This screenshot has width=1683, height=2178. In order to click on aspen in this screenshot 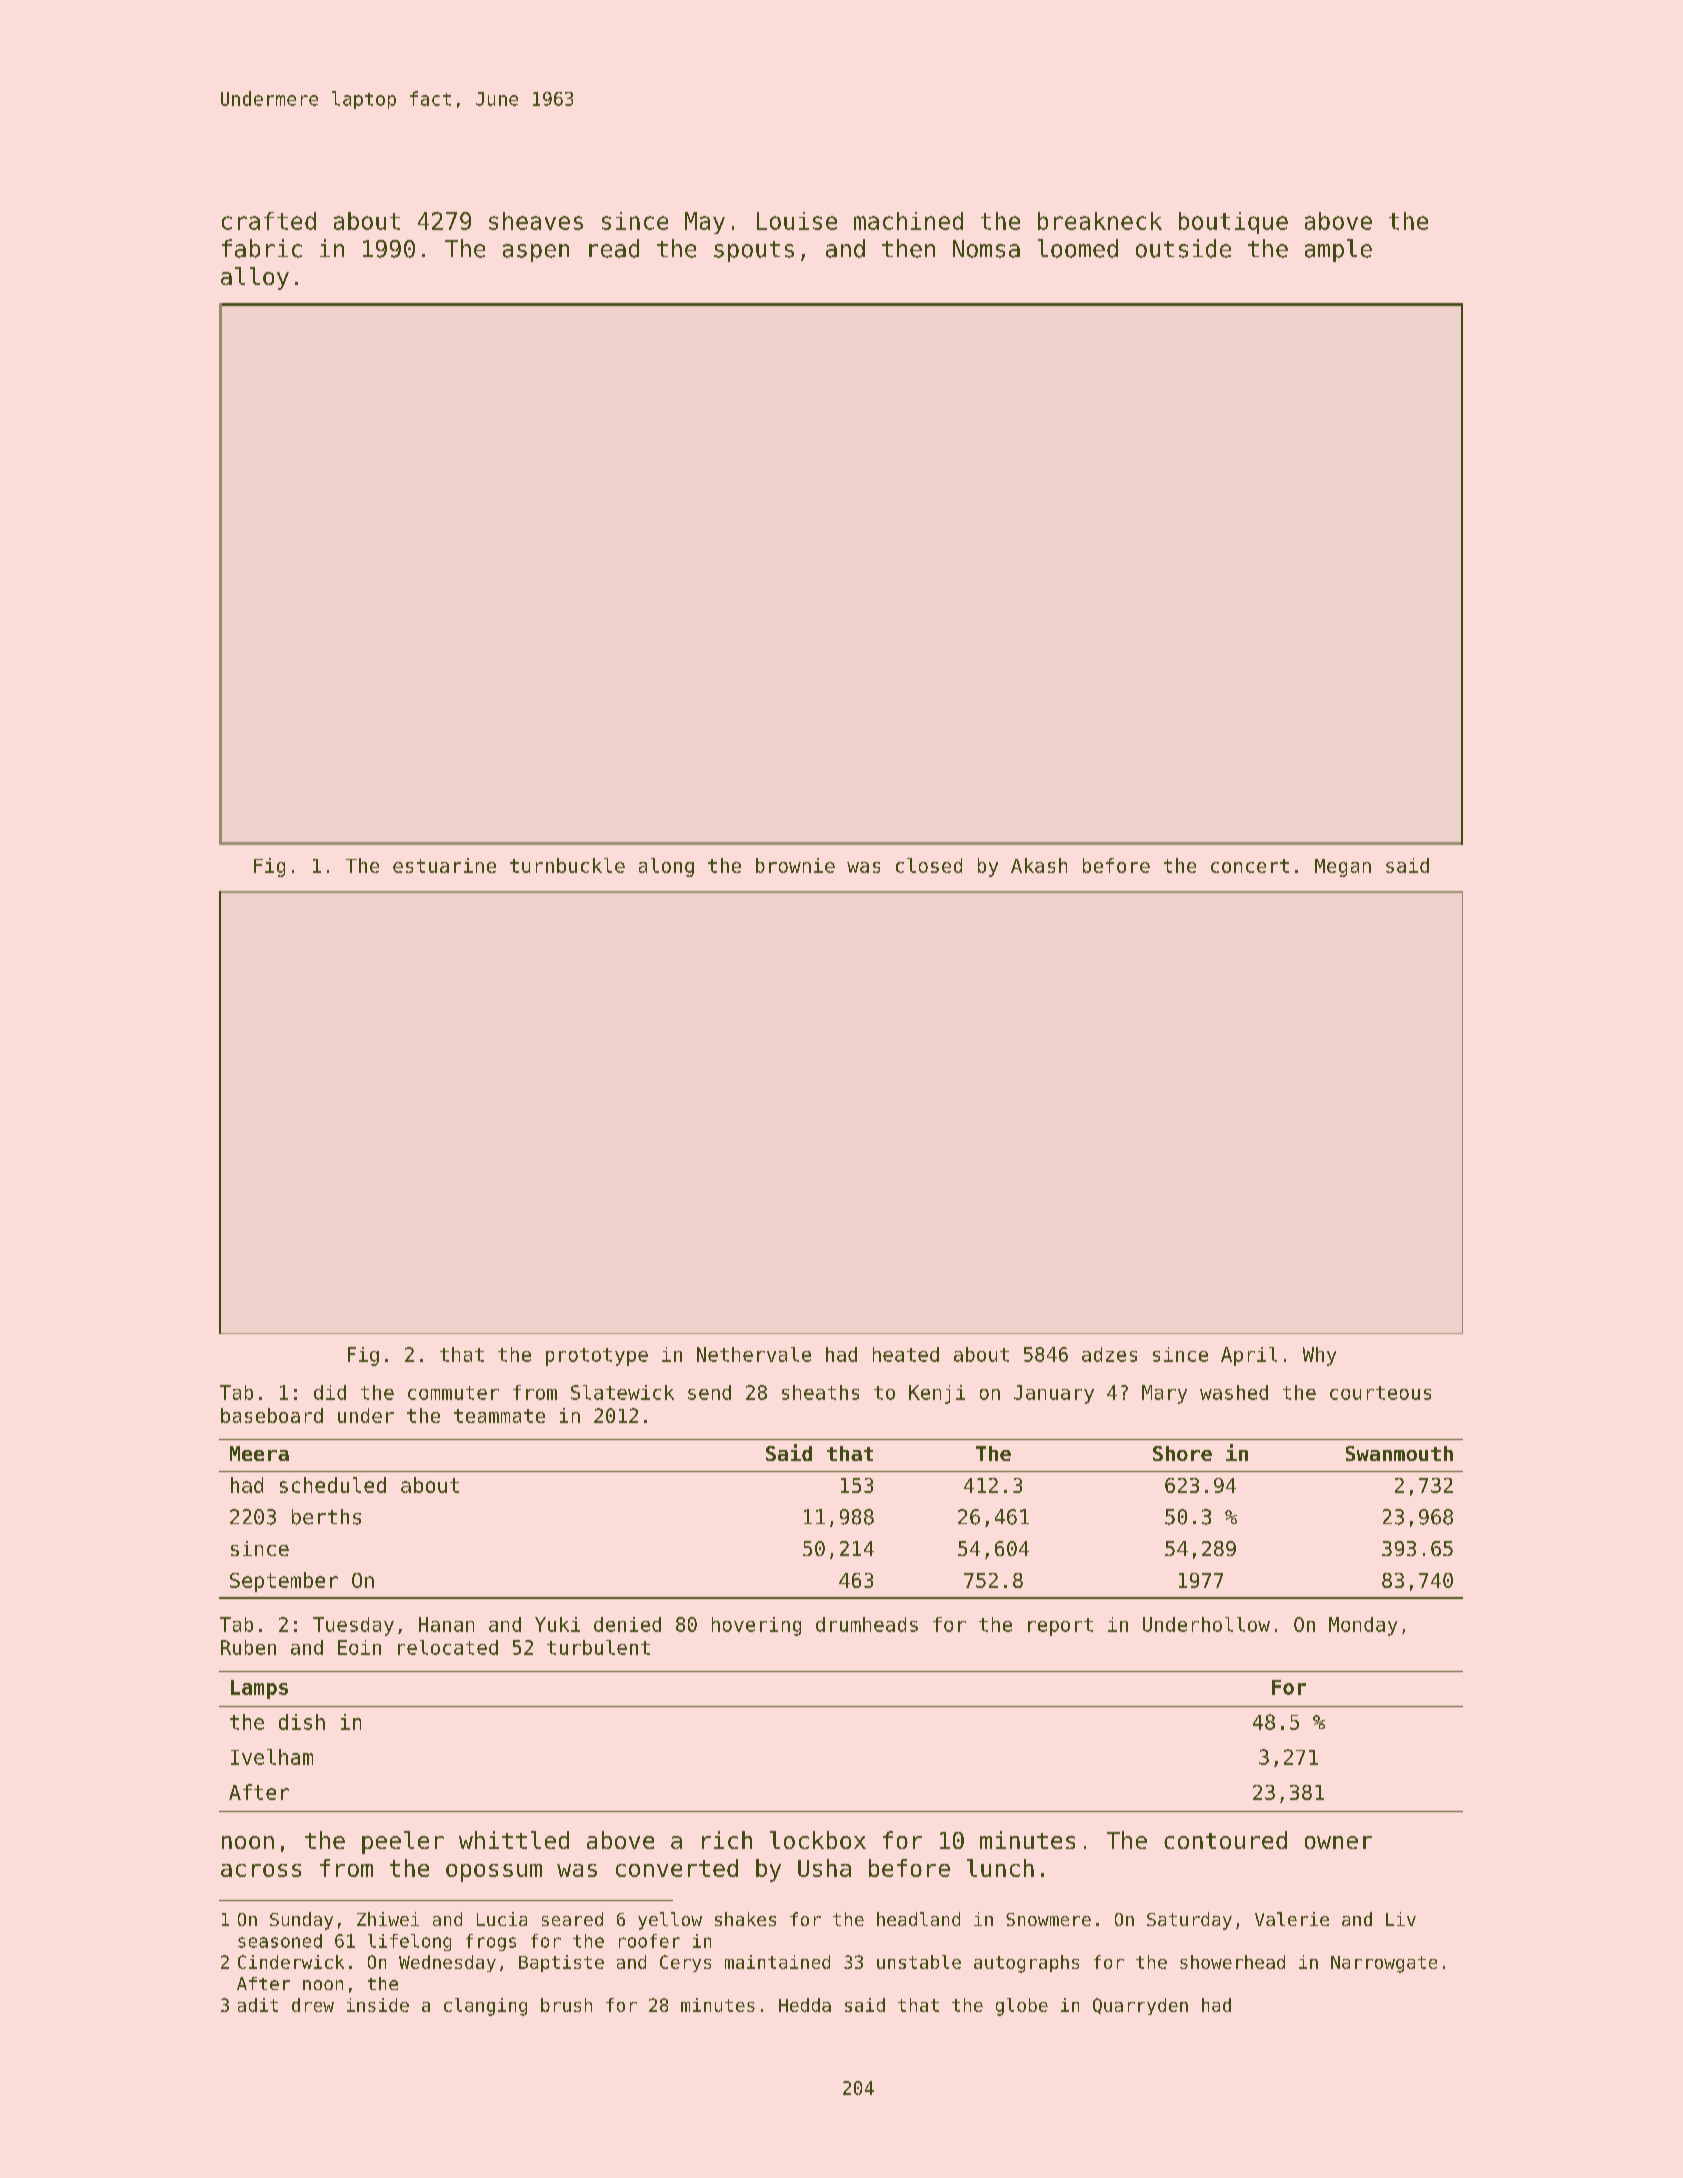, I will do `click(536, 253)`.
